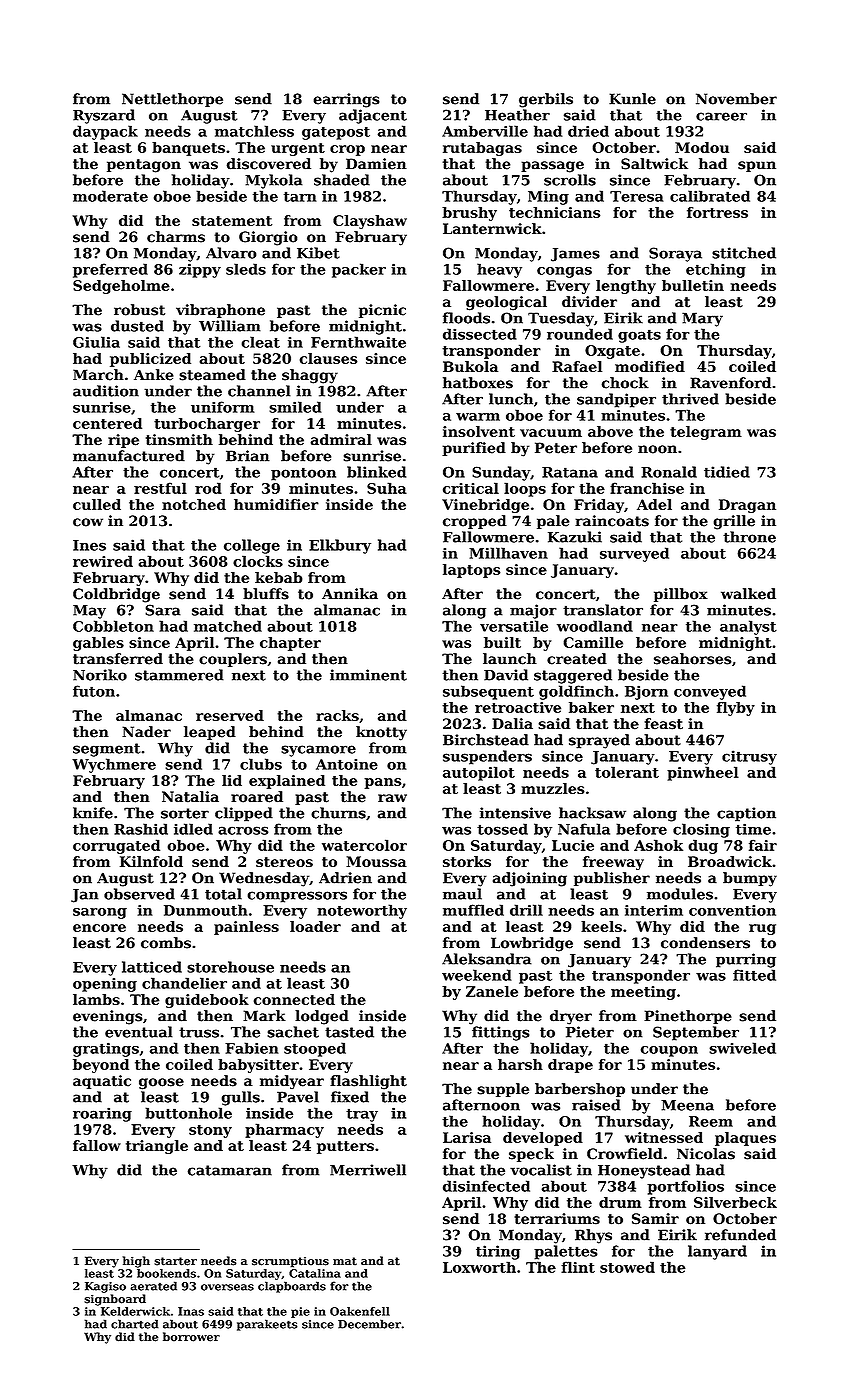 The width and height of the document is (849, 1400). I want to click on dissected, so click(480, 334).
